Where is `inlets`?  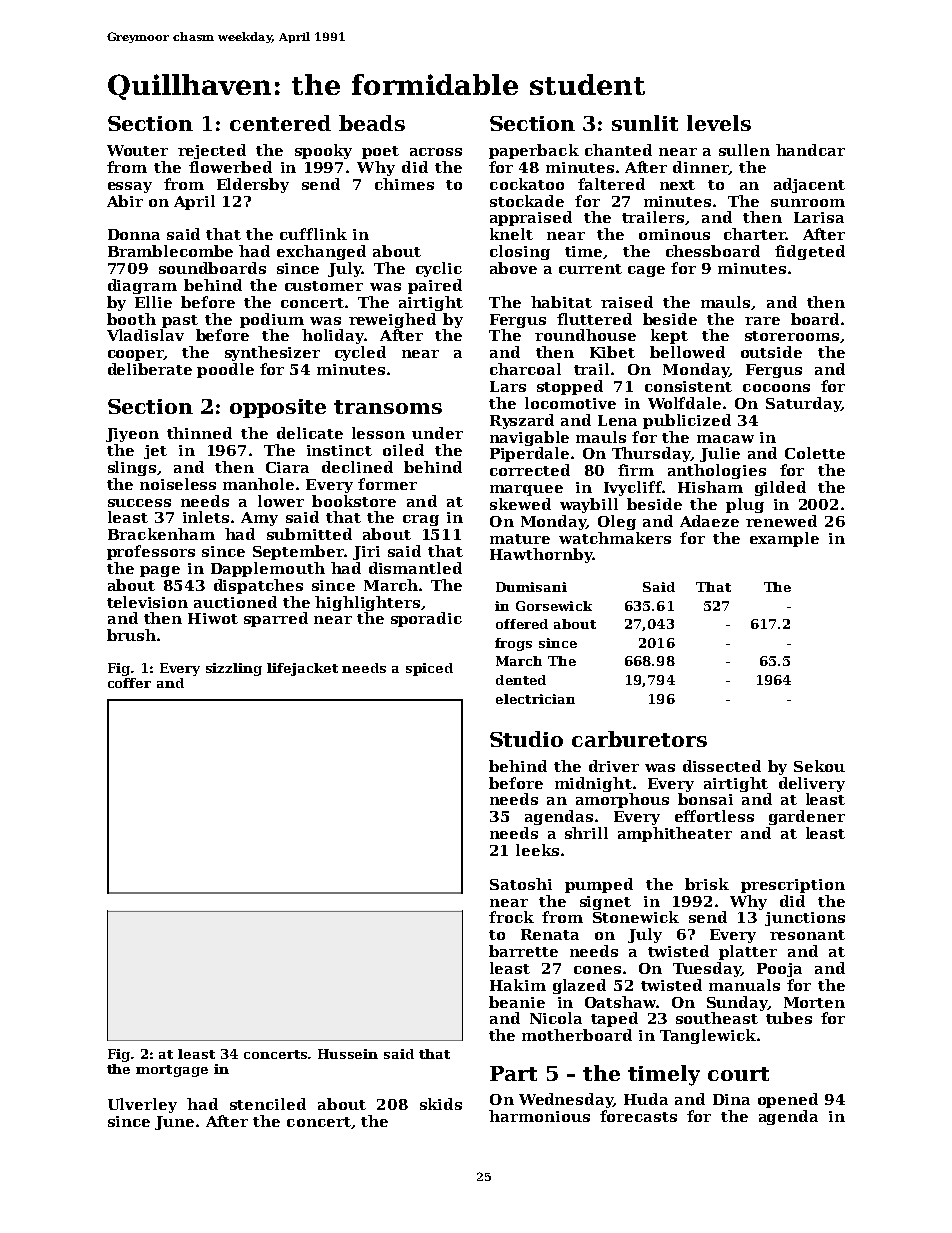 inlets is located at coordinates (206, 517).
